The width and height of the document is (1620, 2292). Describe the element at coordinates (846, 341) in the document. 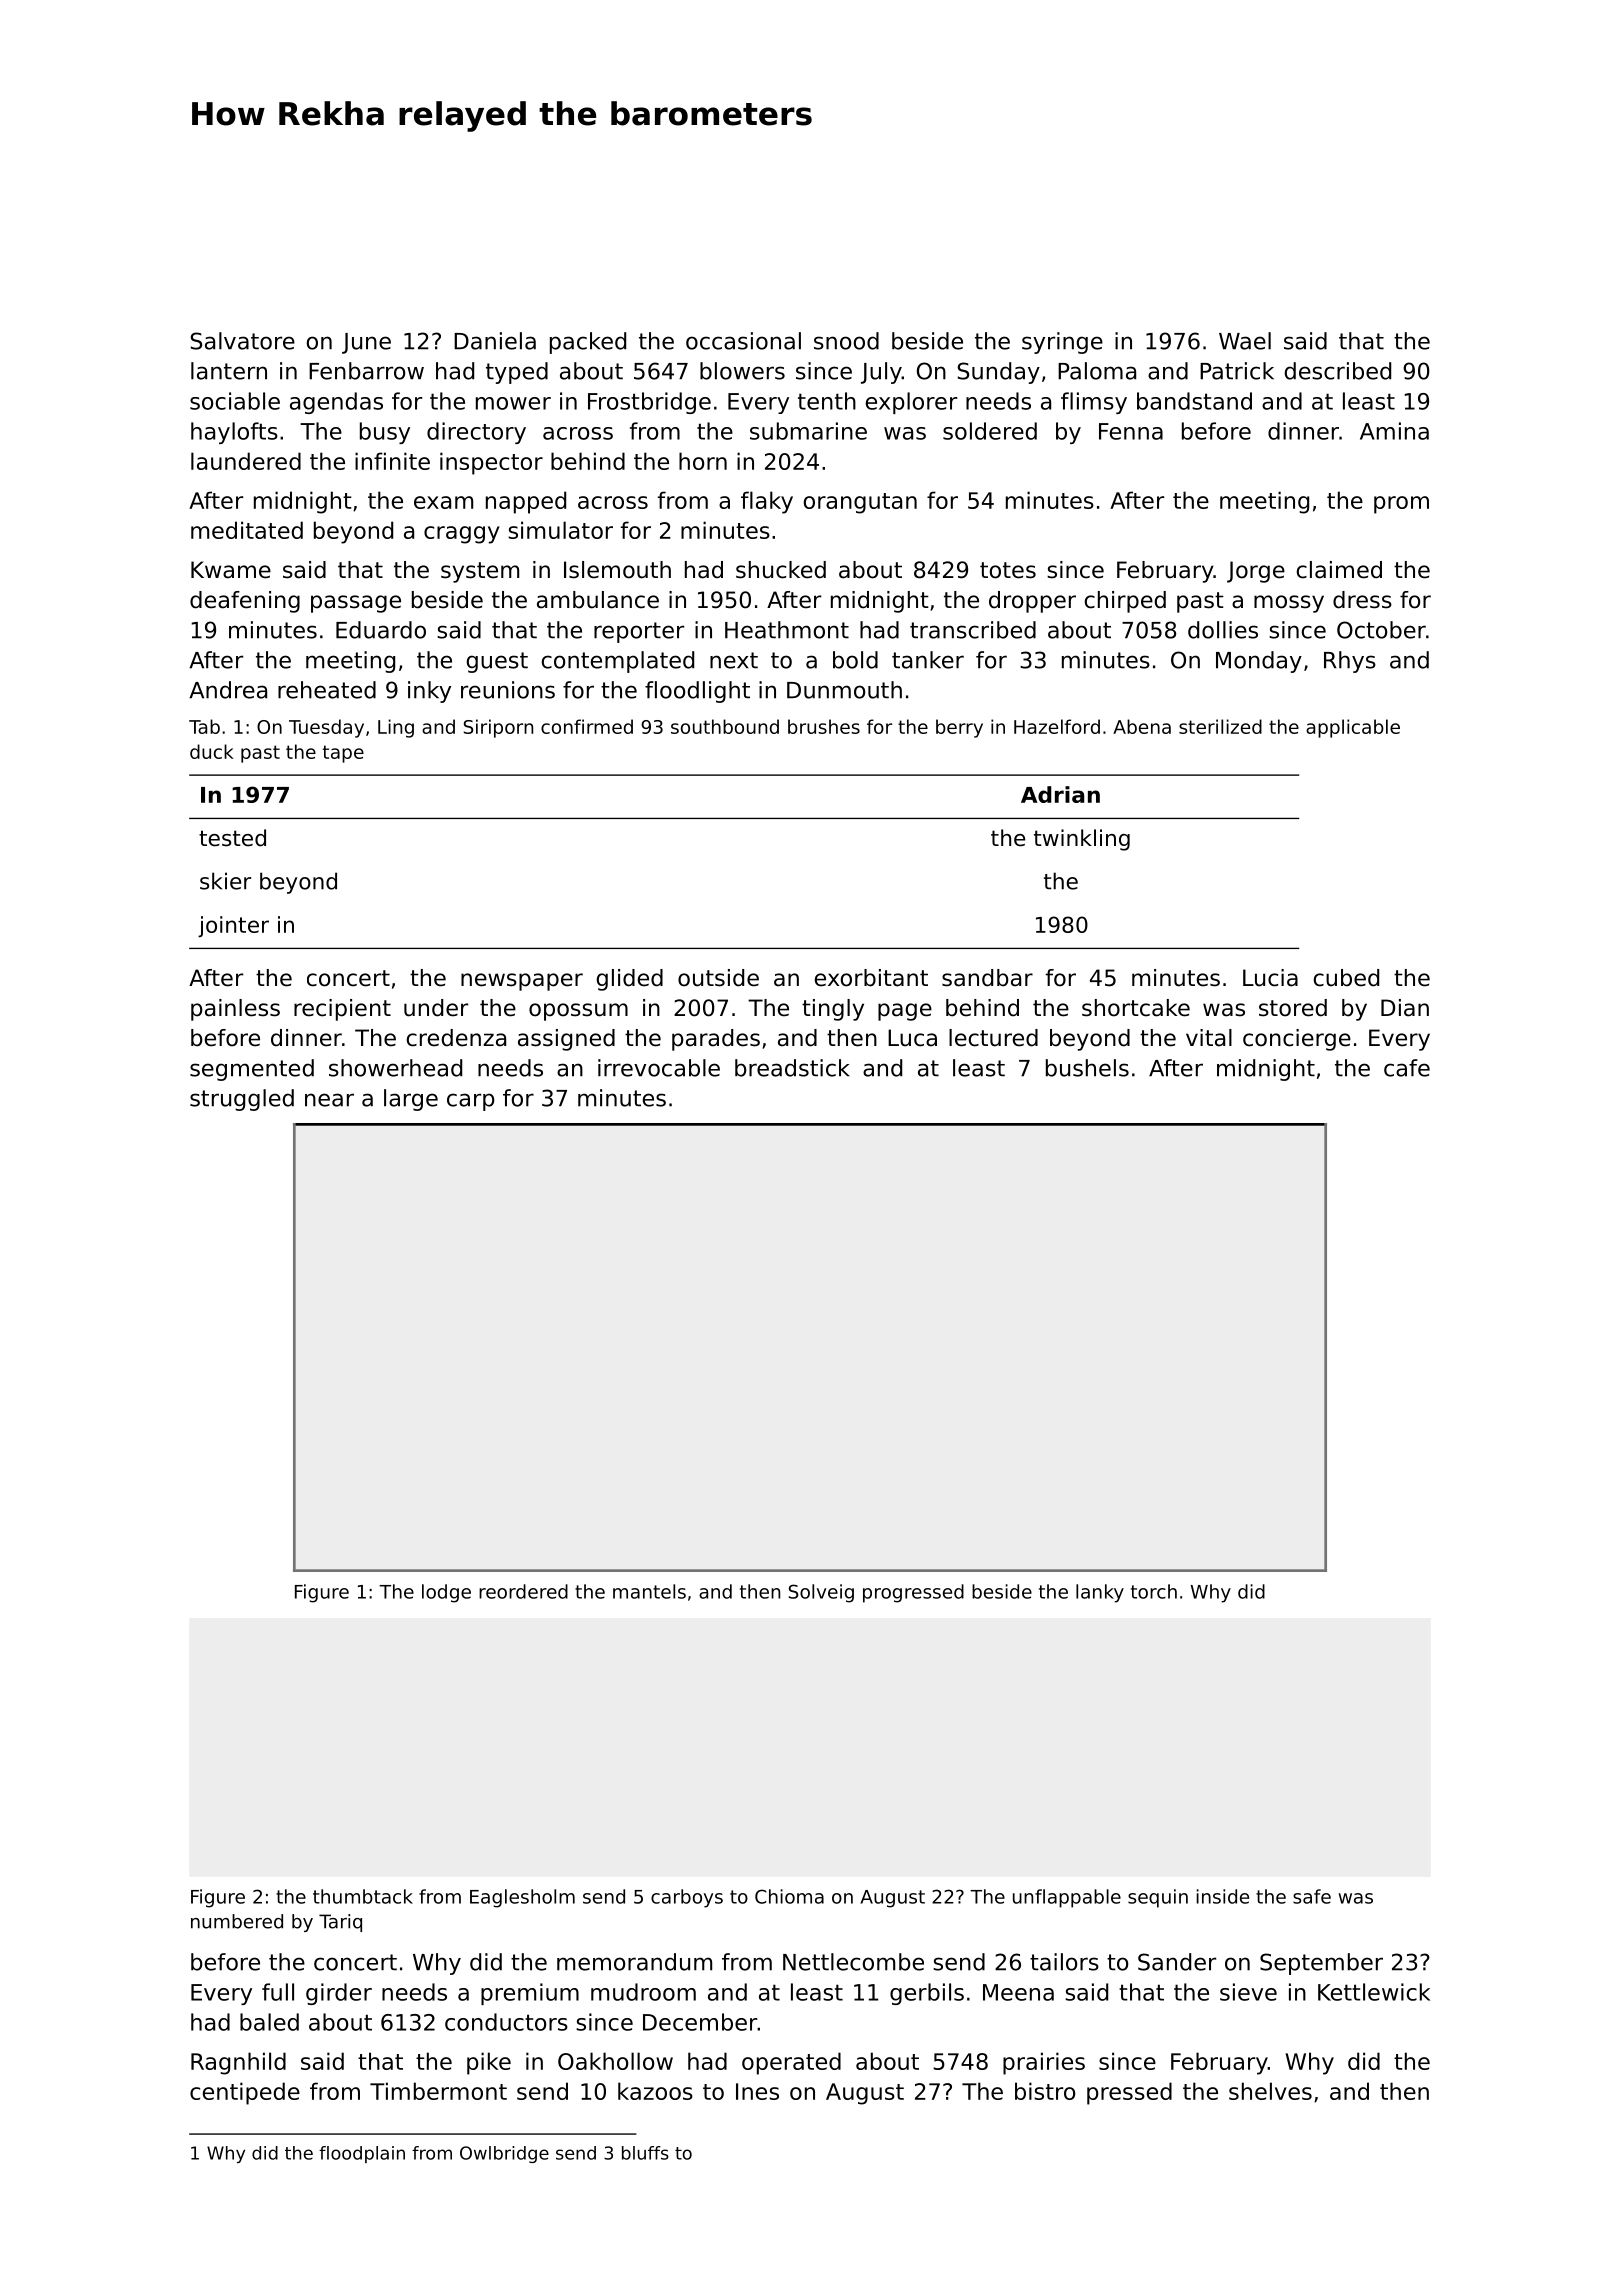

I see `snood` at that location.
